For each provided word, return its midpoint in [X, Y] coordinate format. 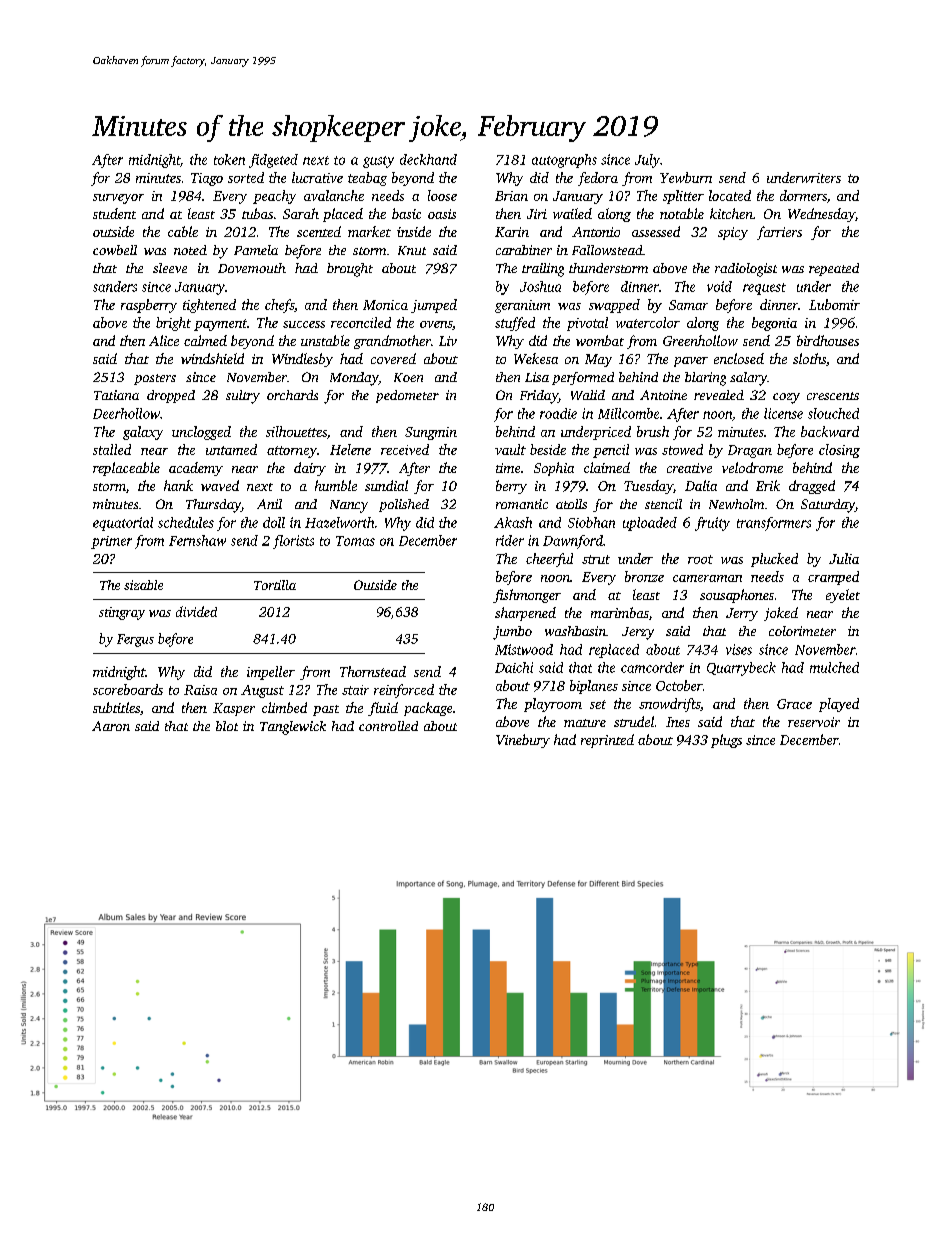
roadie [558, 413]
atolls [571, 504]
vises [739, 649]
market [369, 231]
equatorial [123, 524]
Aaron [111, 726]
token [229, 159]
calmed [205, 340]
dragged [812, 487]
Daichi [514, 667]
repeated [834, 269]
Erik [768, 485]
